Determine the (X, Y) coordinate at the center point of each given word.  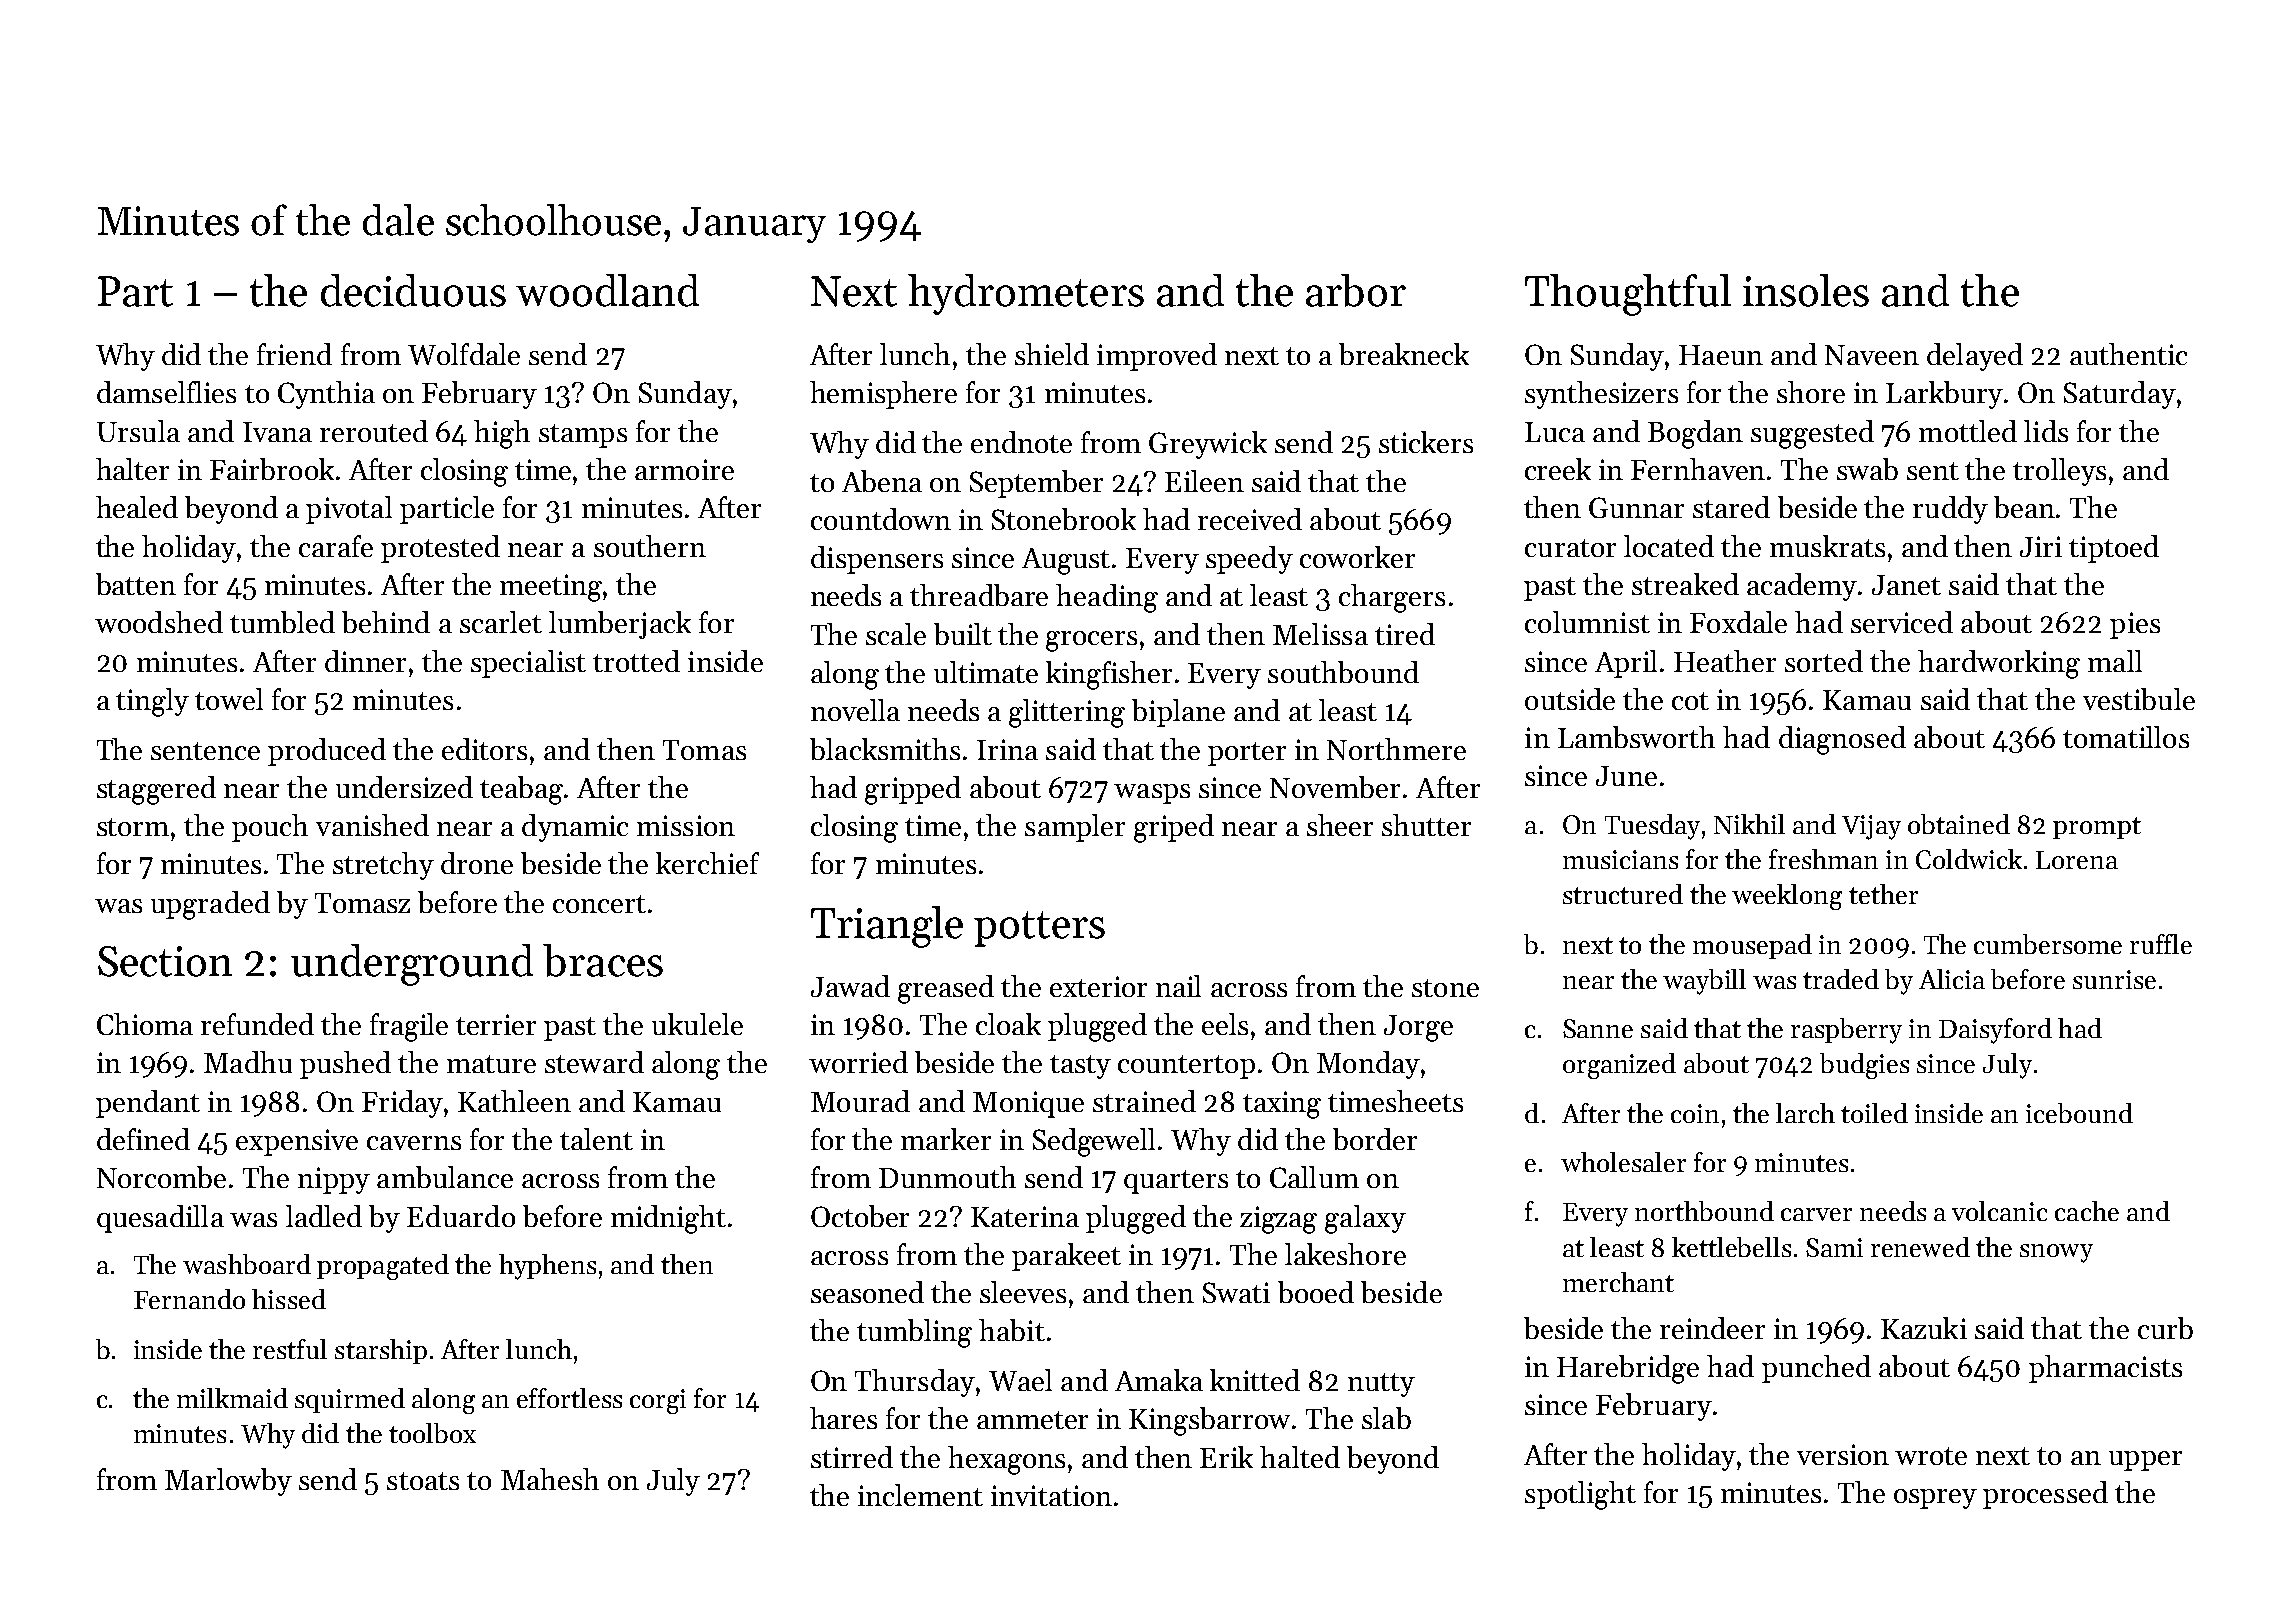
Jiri (2041, 546)
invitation (1051, 1495)
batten (136, 584)
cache (2087, 1211)
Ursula (138, 431)
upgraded (210, 905)
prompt (2097, 828)
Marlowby (228, 1482)
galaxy (1365, 1219)
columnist (1587, 622)
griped (1174, 828)
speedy (1249, 560)
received (1250, 519)
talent (596, 1139)
